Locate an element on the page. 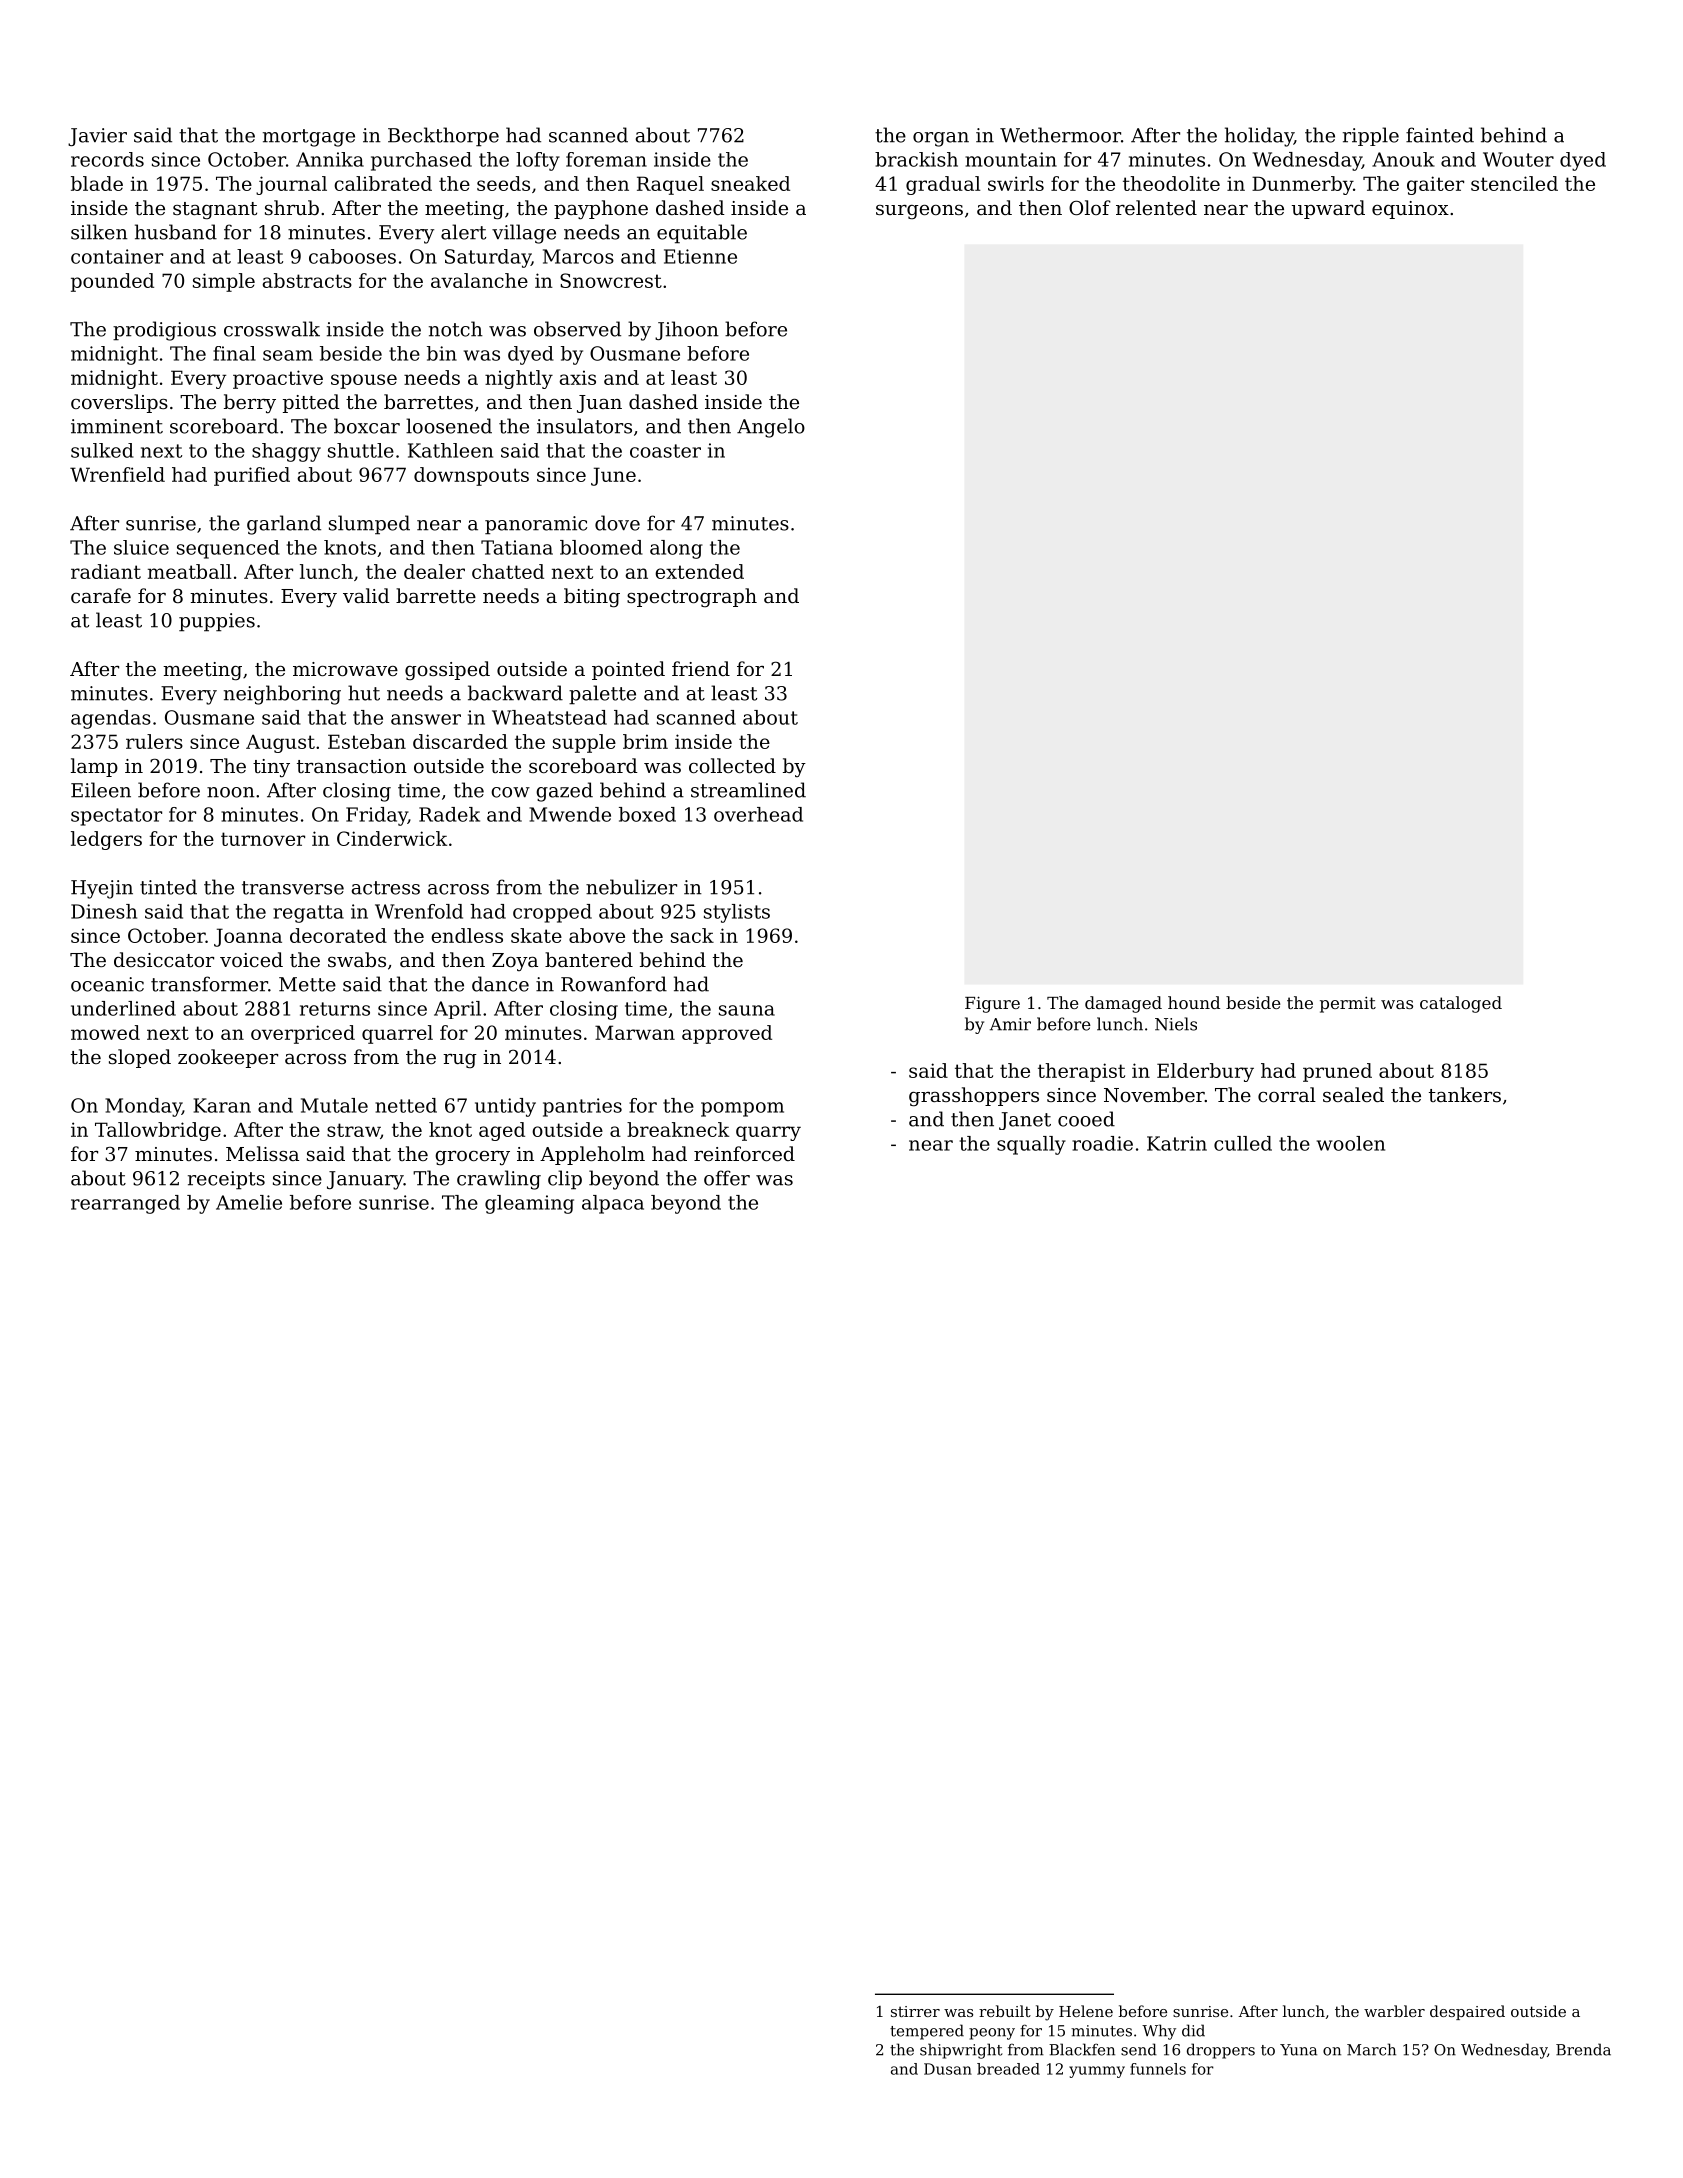  organ is located at coordinates (941, 139).
